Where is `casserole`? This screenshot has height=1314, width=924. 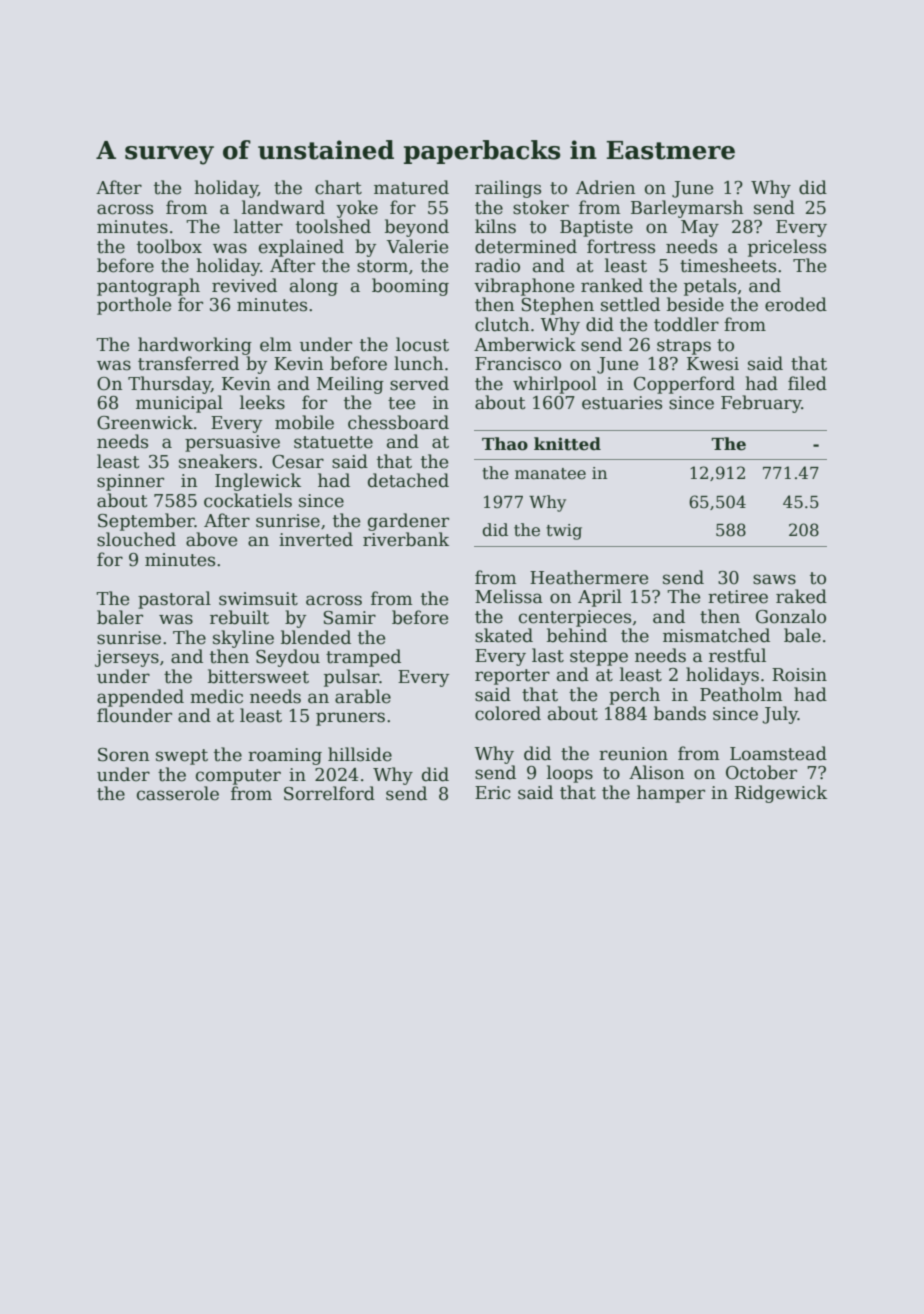 casserole is located at coordinates (178, 793).
